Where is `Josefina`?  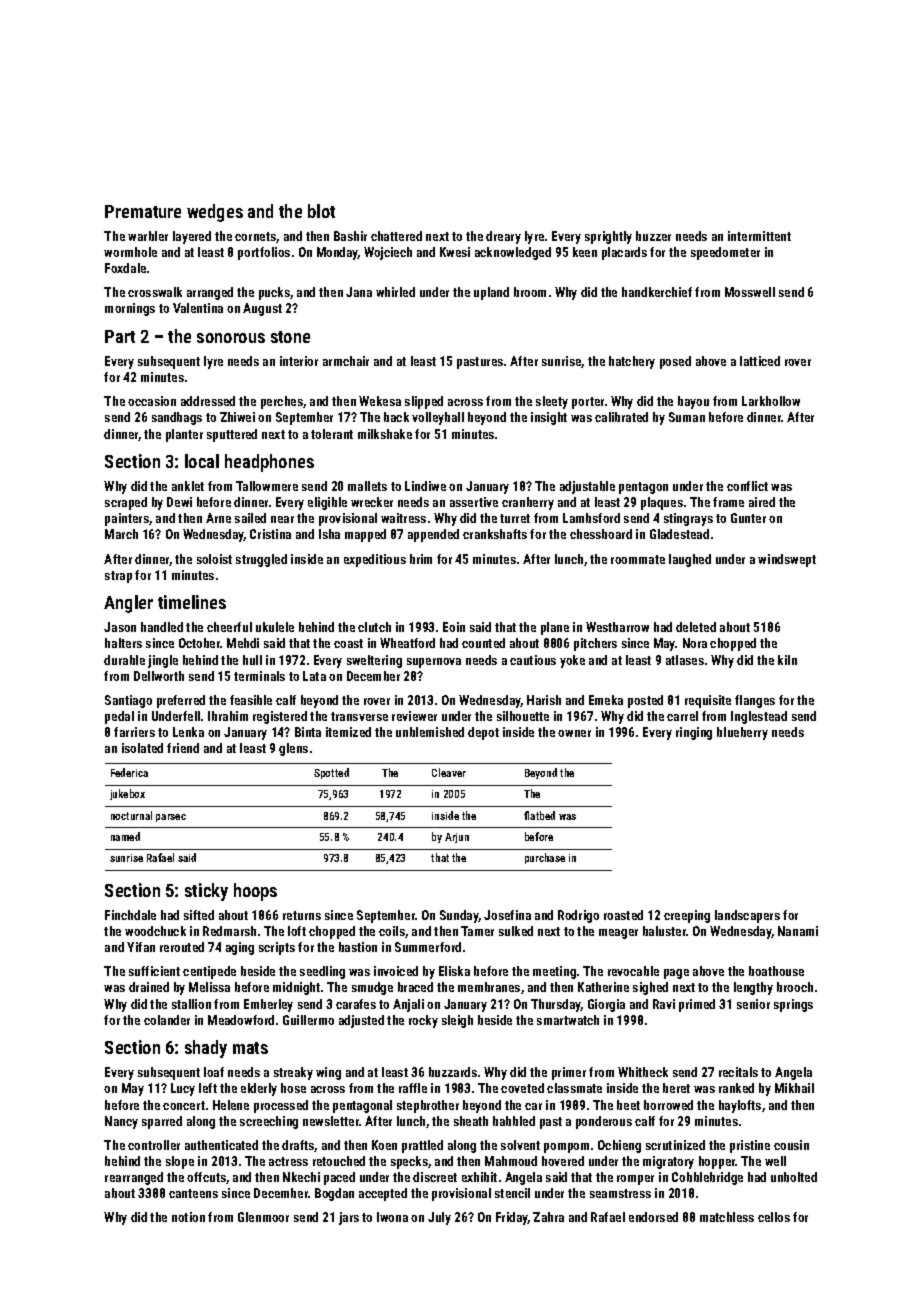 Josefina is located at coordinates (507, 915).
